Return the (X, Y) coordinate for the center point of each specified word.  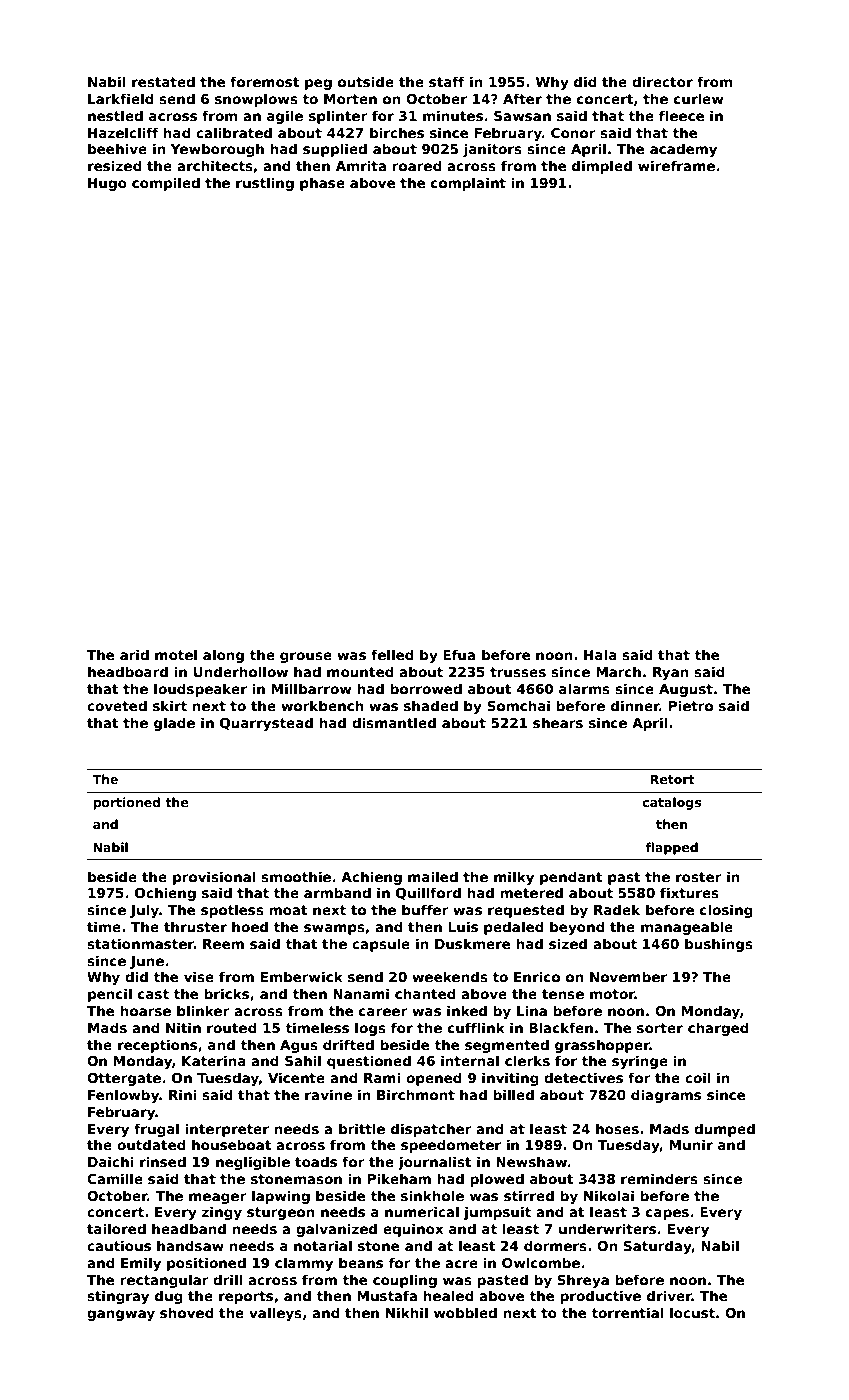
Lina (532, 1010)
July (144, 911)
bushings (719, 945)
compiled (166, 184)
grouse (306, 657)
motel (176, 654)
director (662, 81)
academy (683, 150)
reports (246, 1297)
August (686, 690)
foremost (265, 81)
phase (322, 184)
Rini (183, 1094)
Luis (463, 926)
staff (447, 81)
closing (726, 911)
